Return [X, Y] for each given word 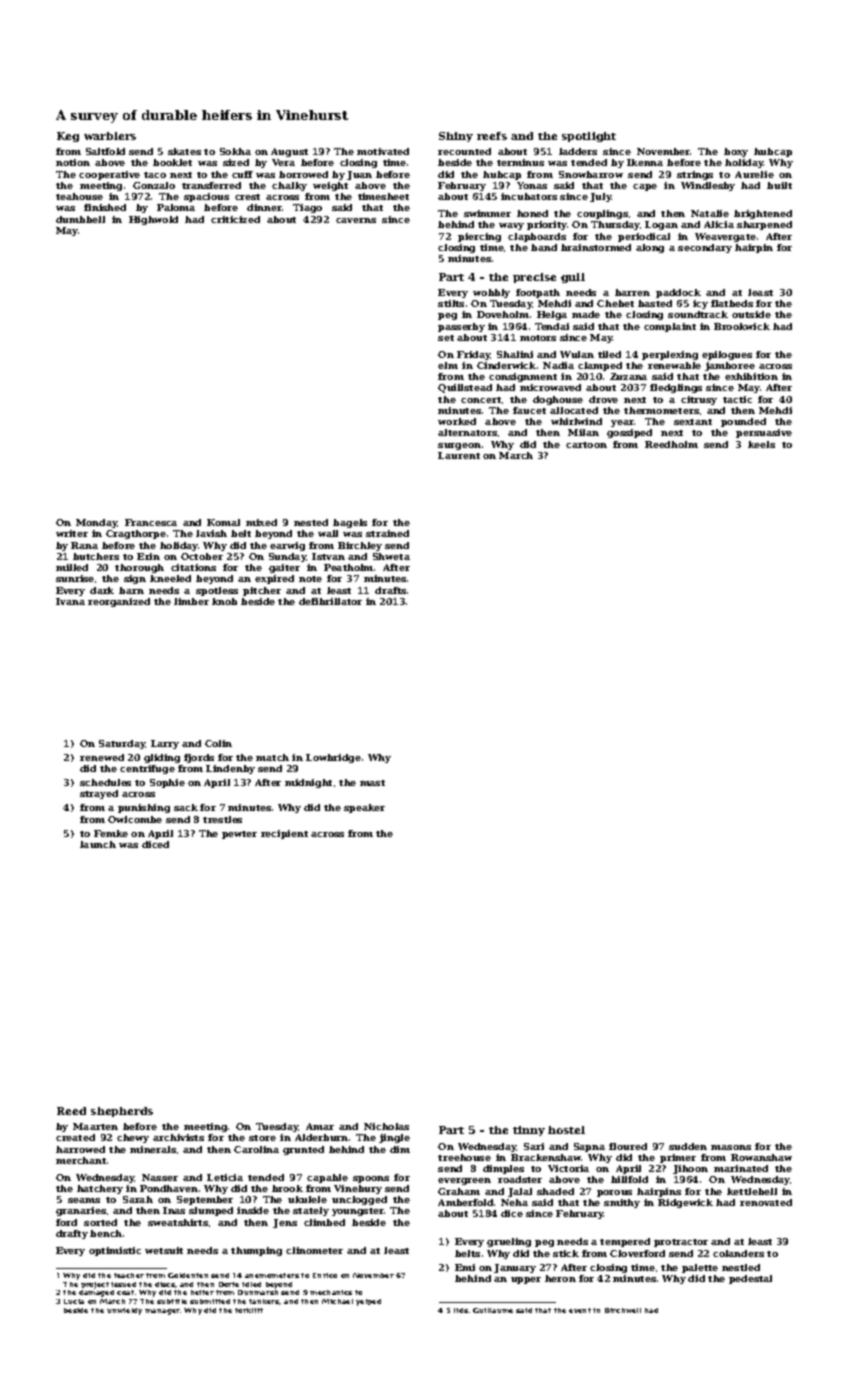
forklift [249, 1310]
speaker [364, 808]
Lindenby [230, 769]
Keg [68, 137]
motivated [383, 151]
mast [372, 783]
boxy [736, 152]
